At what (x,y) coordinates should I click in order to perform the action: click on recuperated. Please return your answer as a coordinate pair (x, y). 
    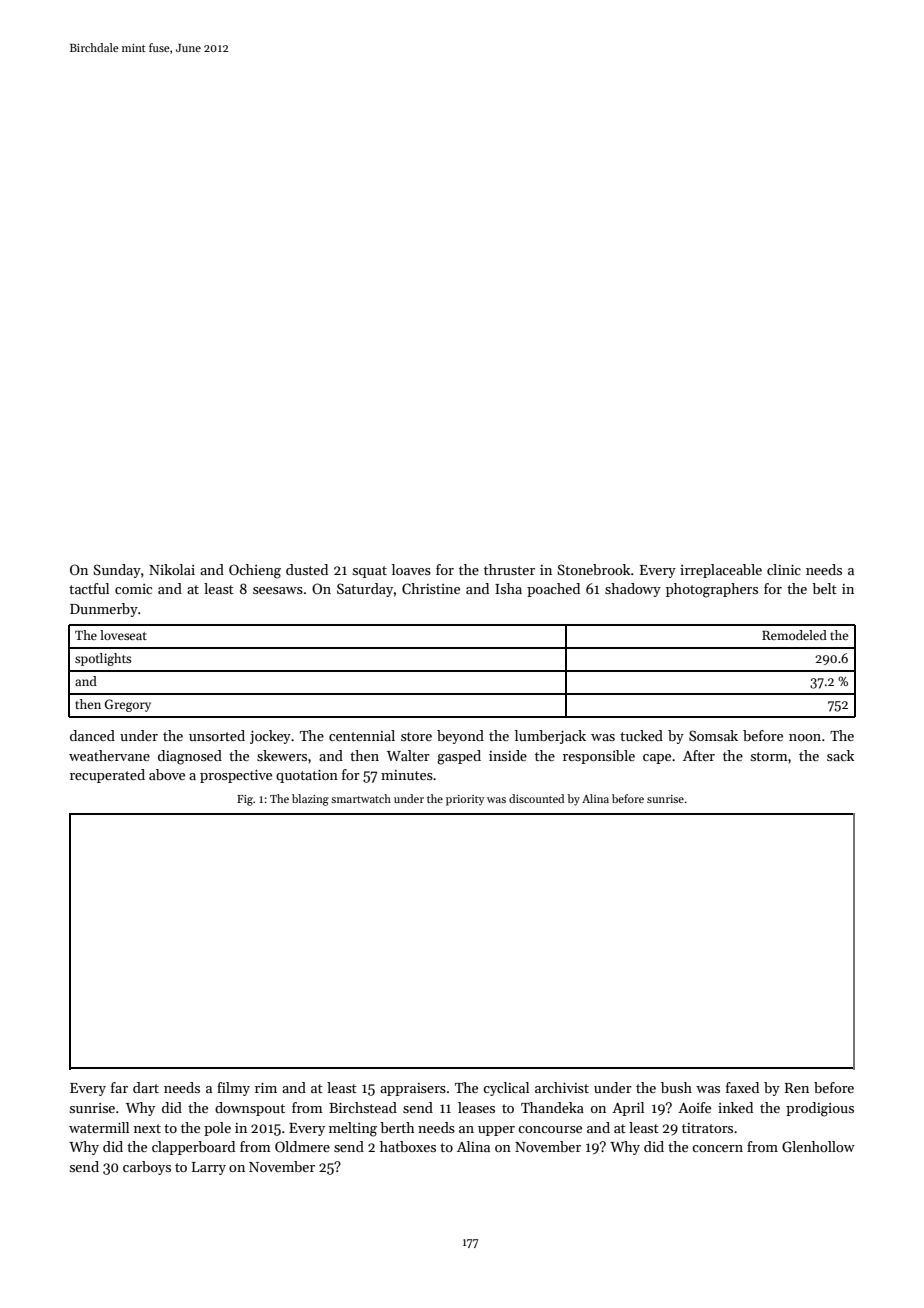
    Looking at the image, I should click on (107, 776).
